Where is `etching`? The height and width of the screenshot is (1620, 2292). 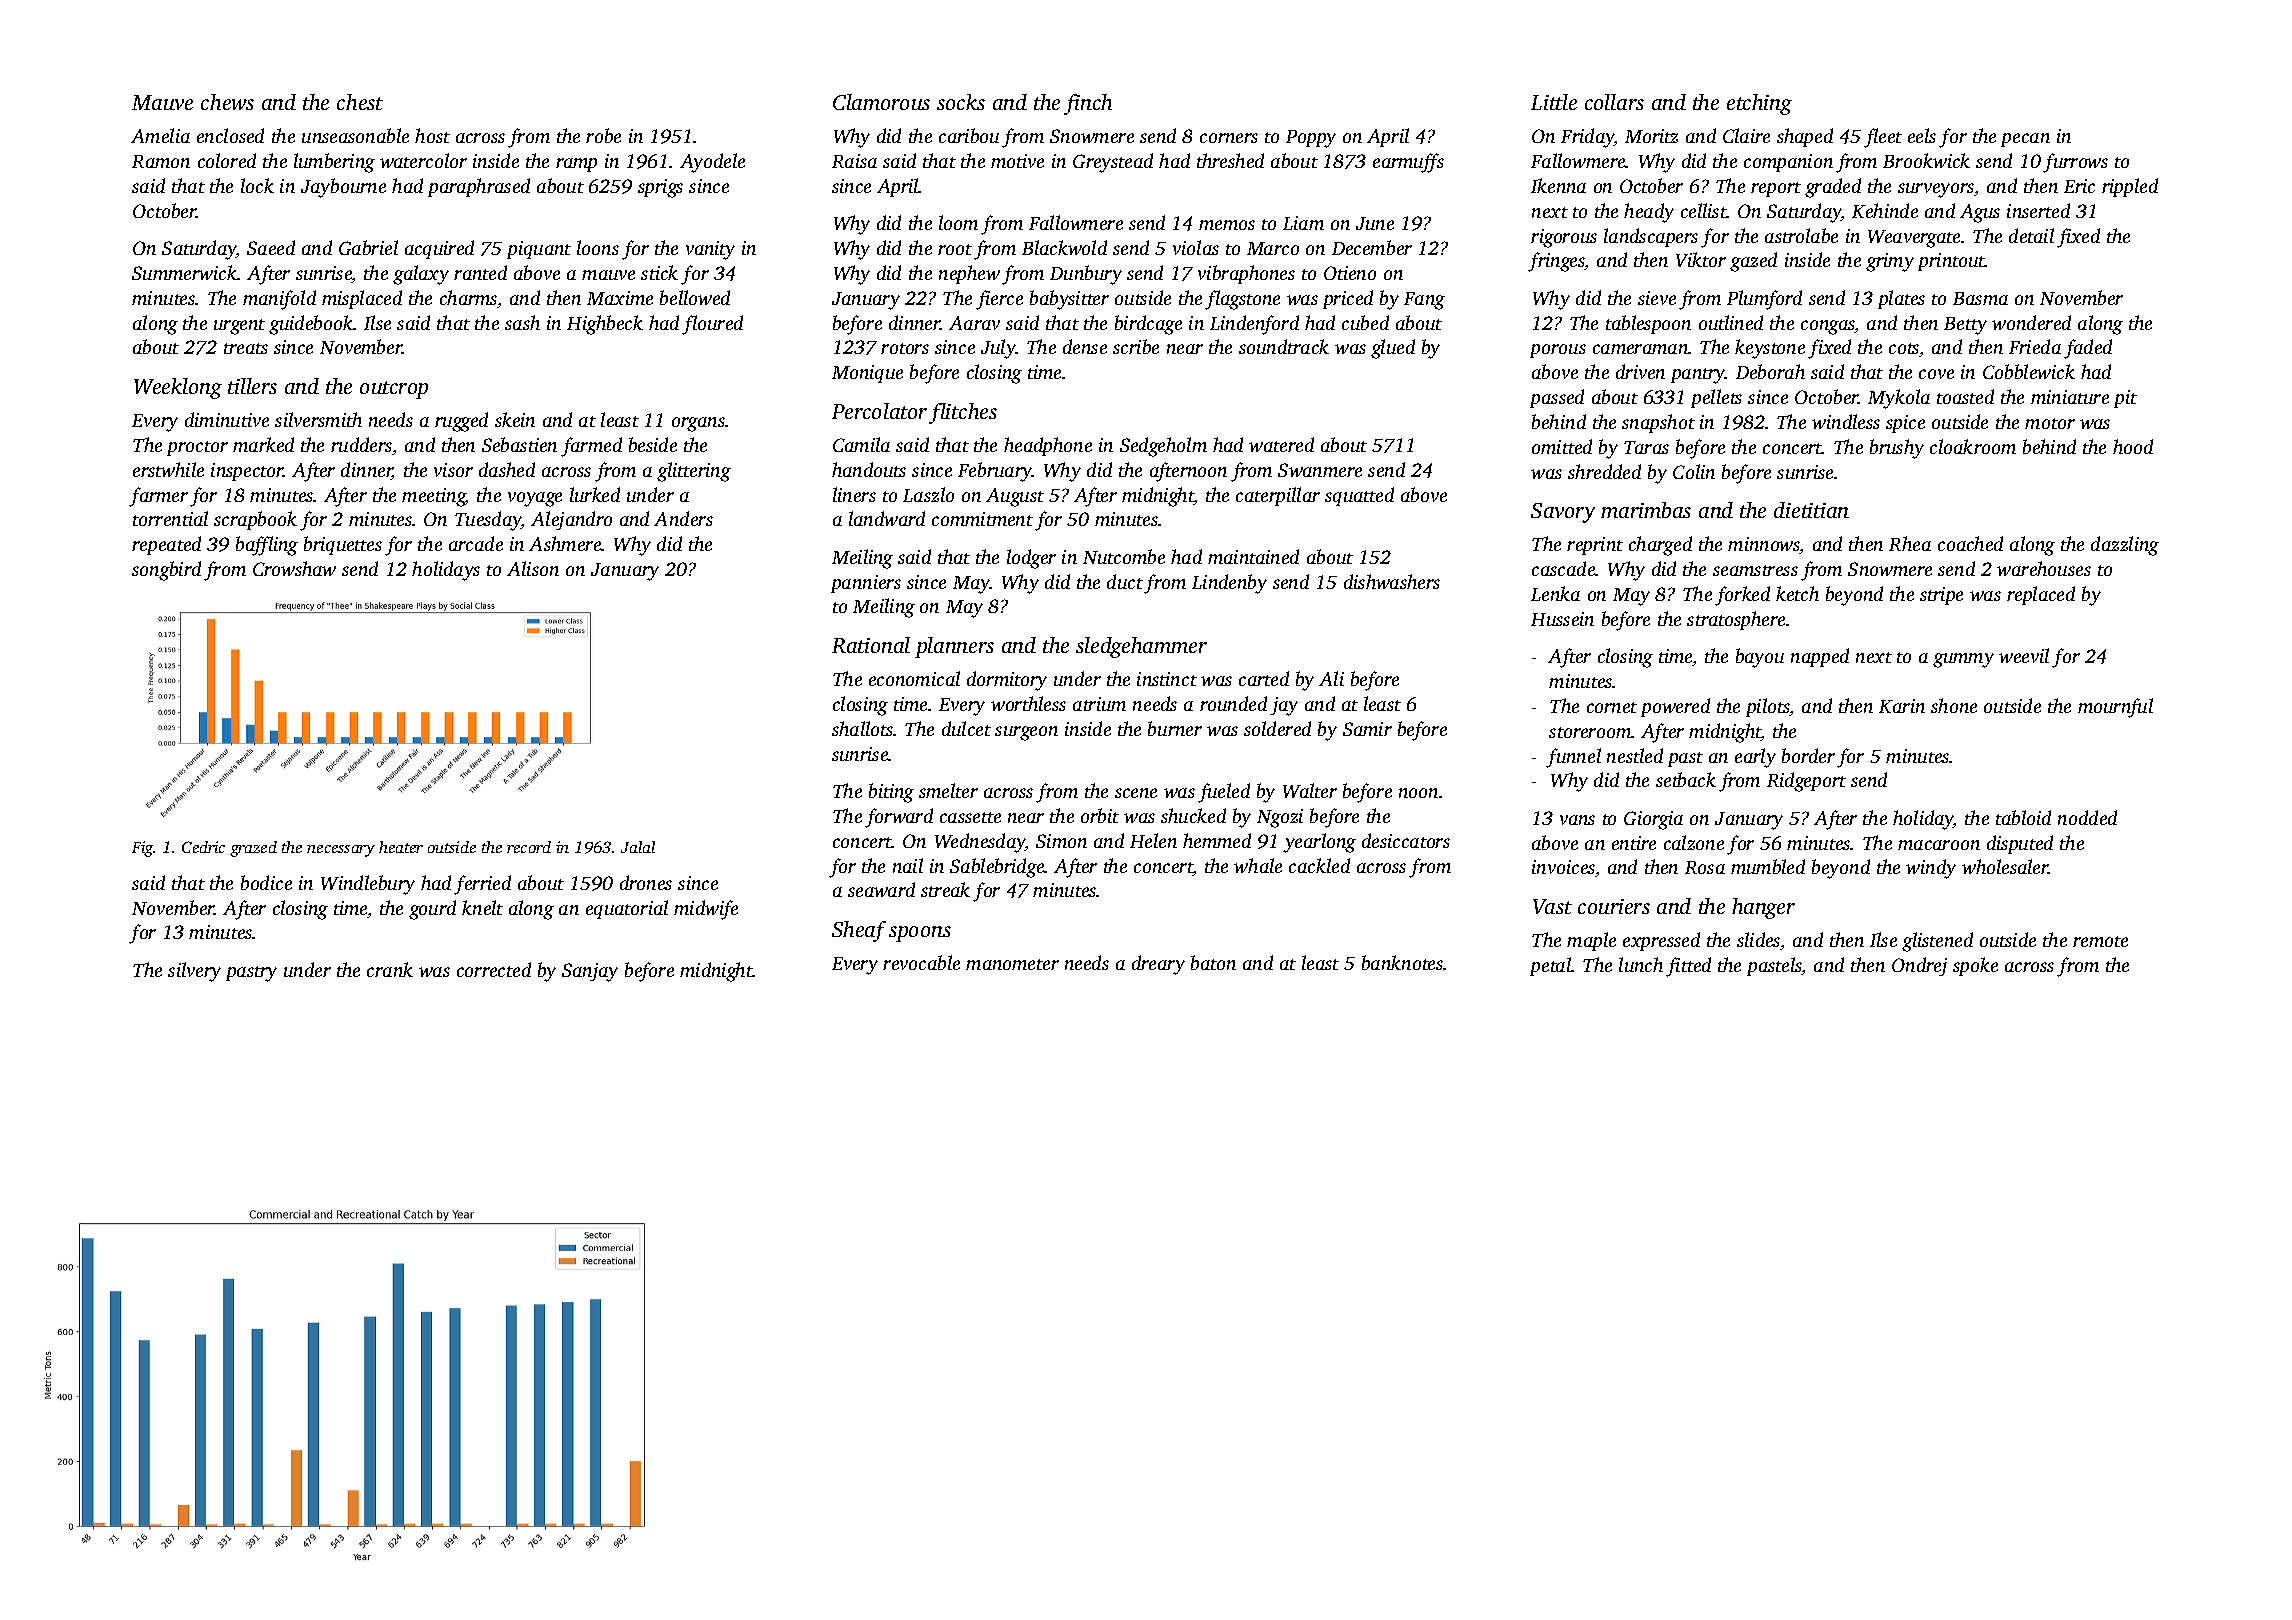
etching is located at coordinates (1759, 104).
